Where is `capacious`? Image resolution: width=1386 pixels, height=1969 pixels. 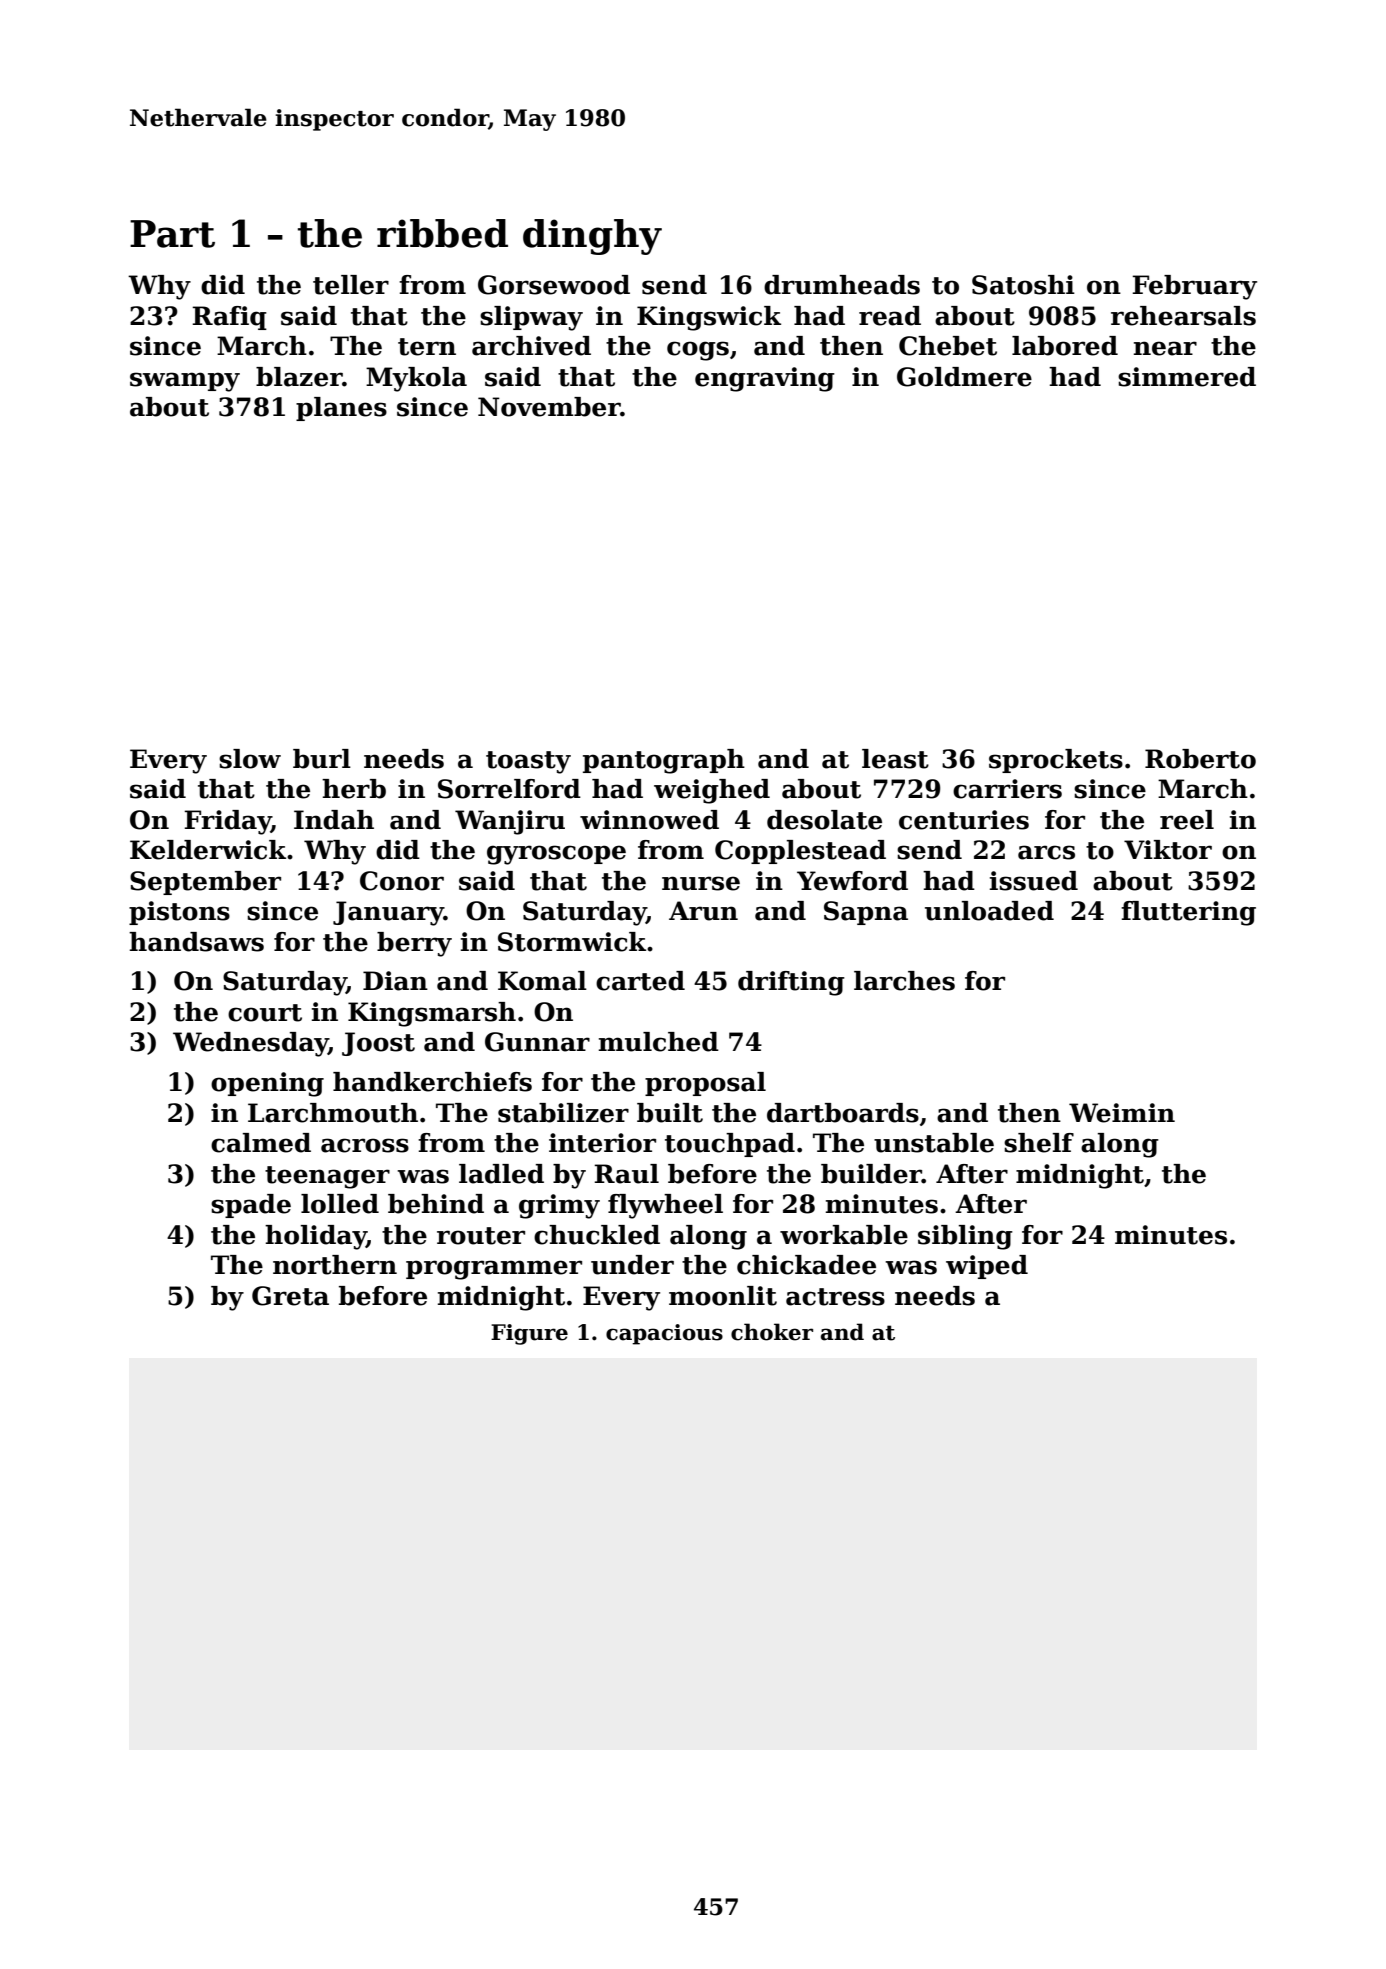
capacious is located at coordinates (664, 1334).
